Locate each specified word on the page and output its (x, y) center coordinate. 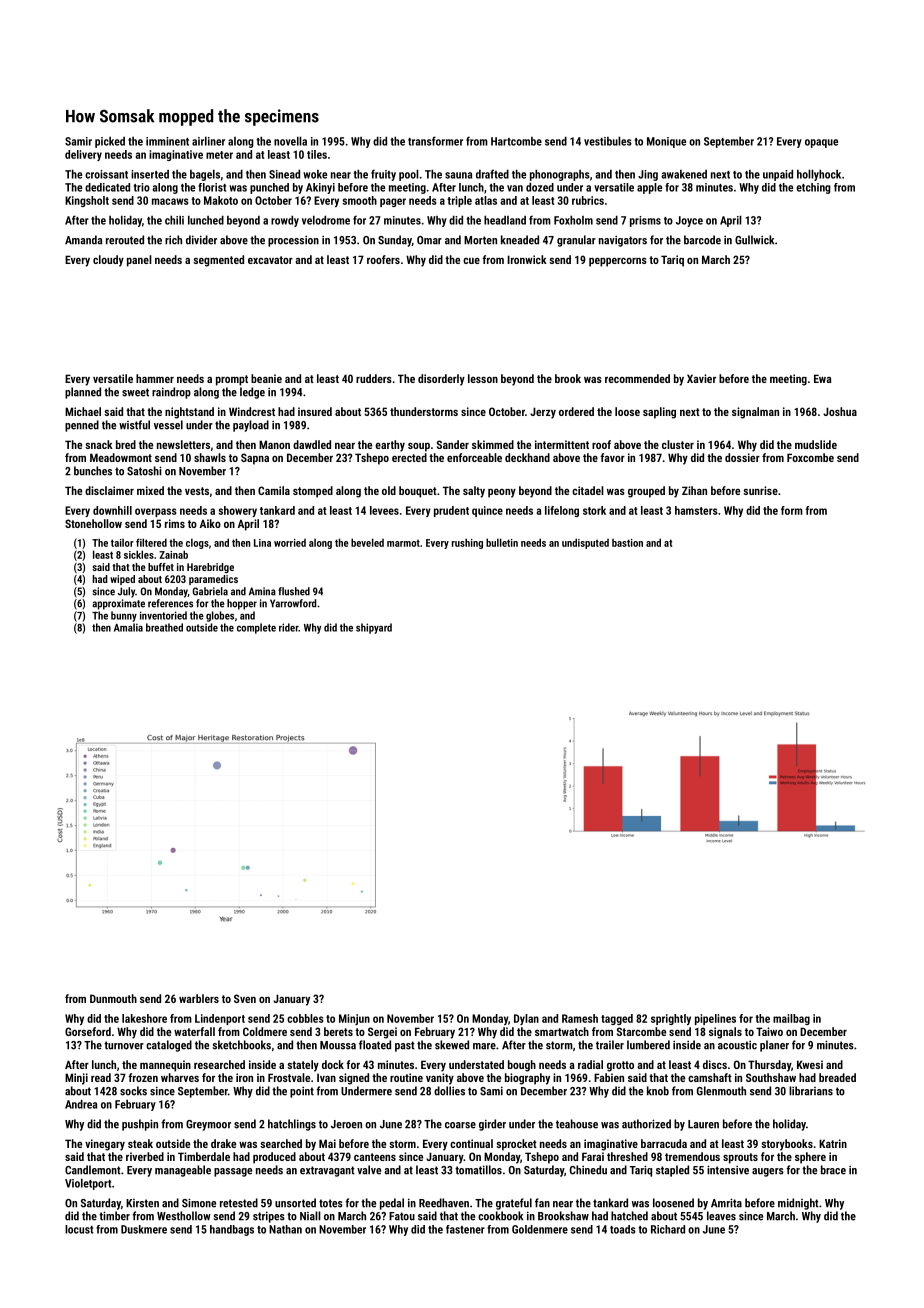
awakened (684, 174)
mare (484, 1046)
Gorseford (88, 1031)
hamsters (696, 510)
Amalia (128, 627)
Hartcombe (516, 141)
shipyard (374, 628)
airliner (208, 141)
